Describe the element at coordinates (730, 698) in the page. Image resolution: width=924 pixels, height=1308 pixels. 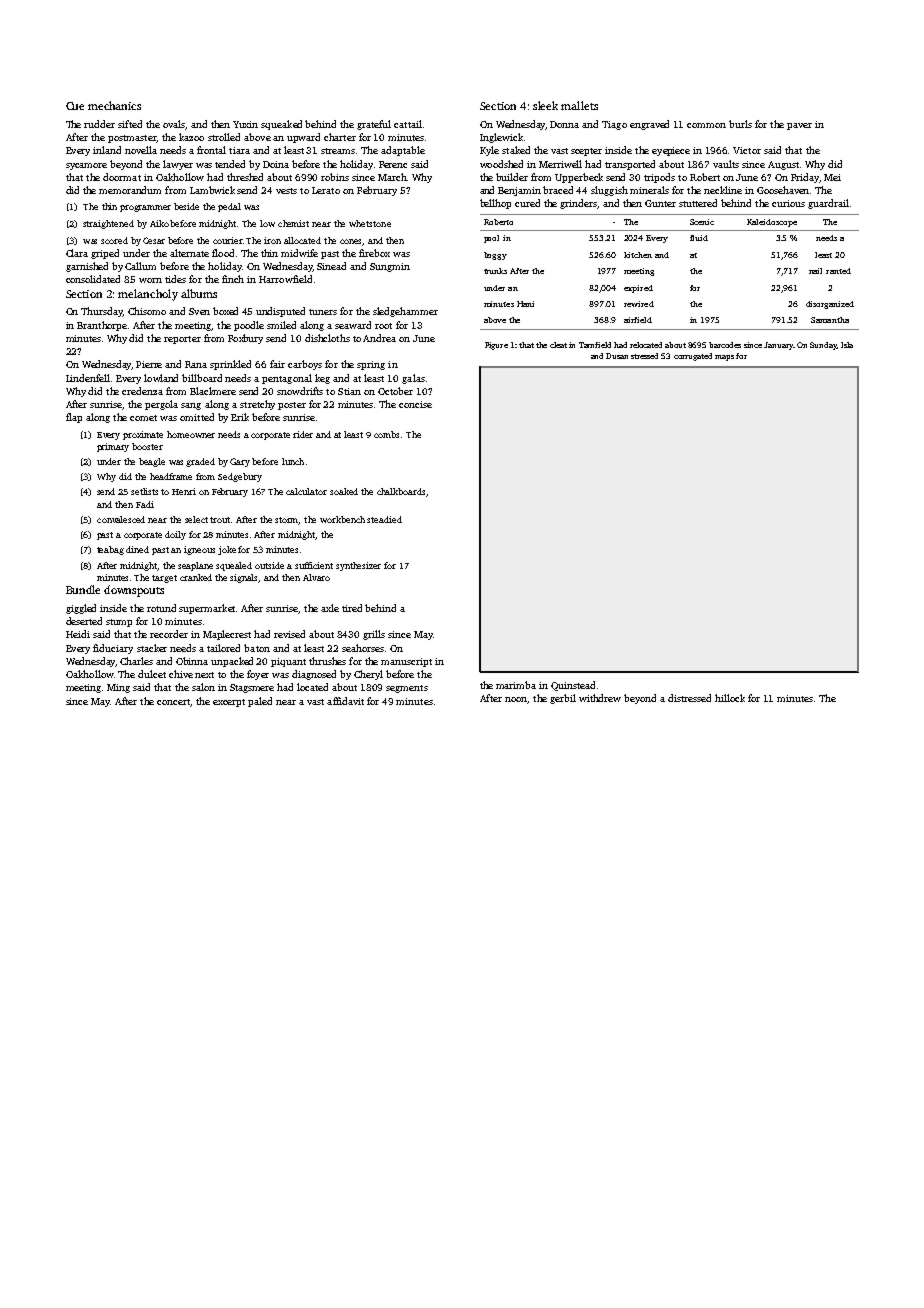
I see `hillock` at that location.
